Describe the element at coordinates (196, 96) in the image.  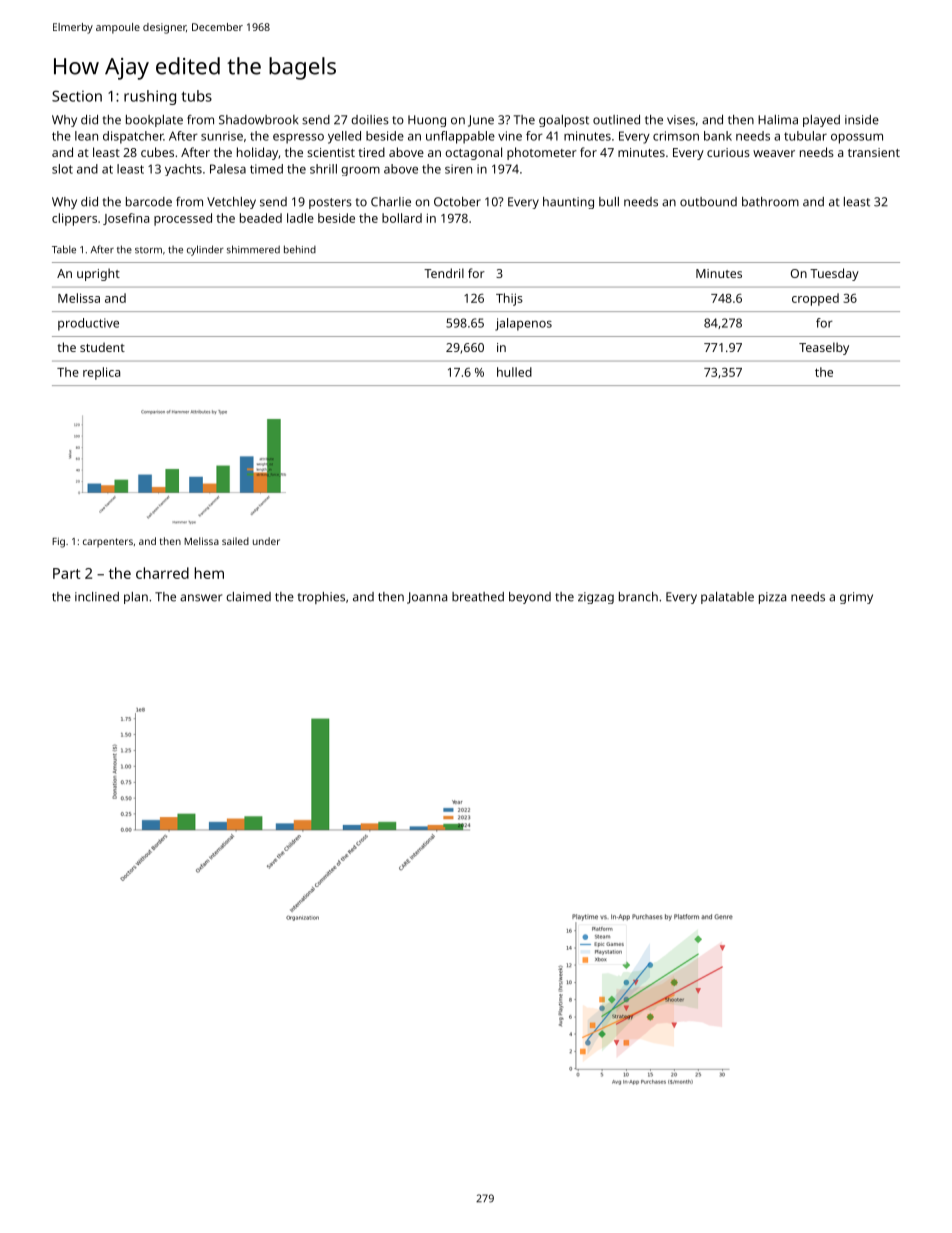
I see `tubs` at that location.
